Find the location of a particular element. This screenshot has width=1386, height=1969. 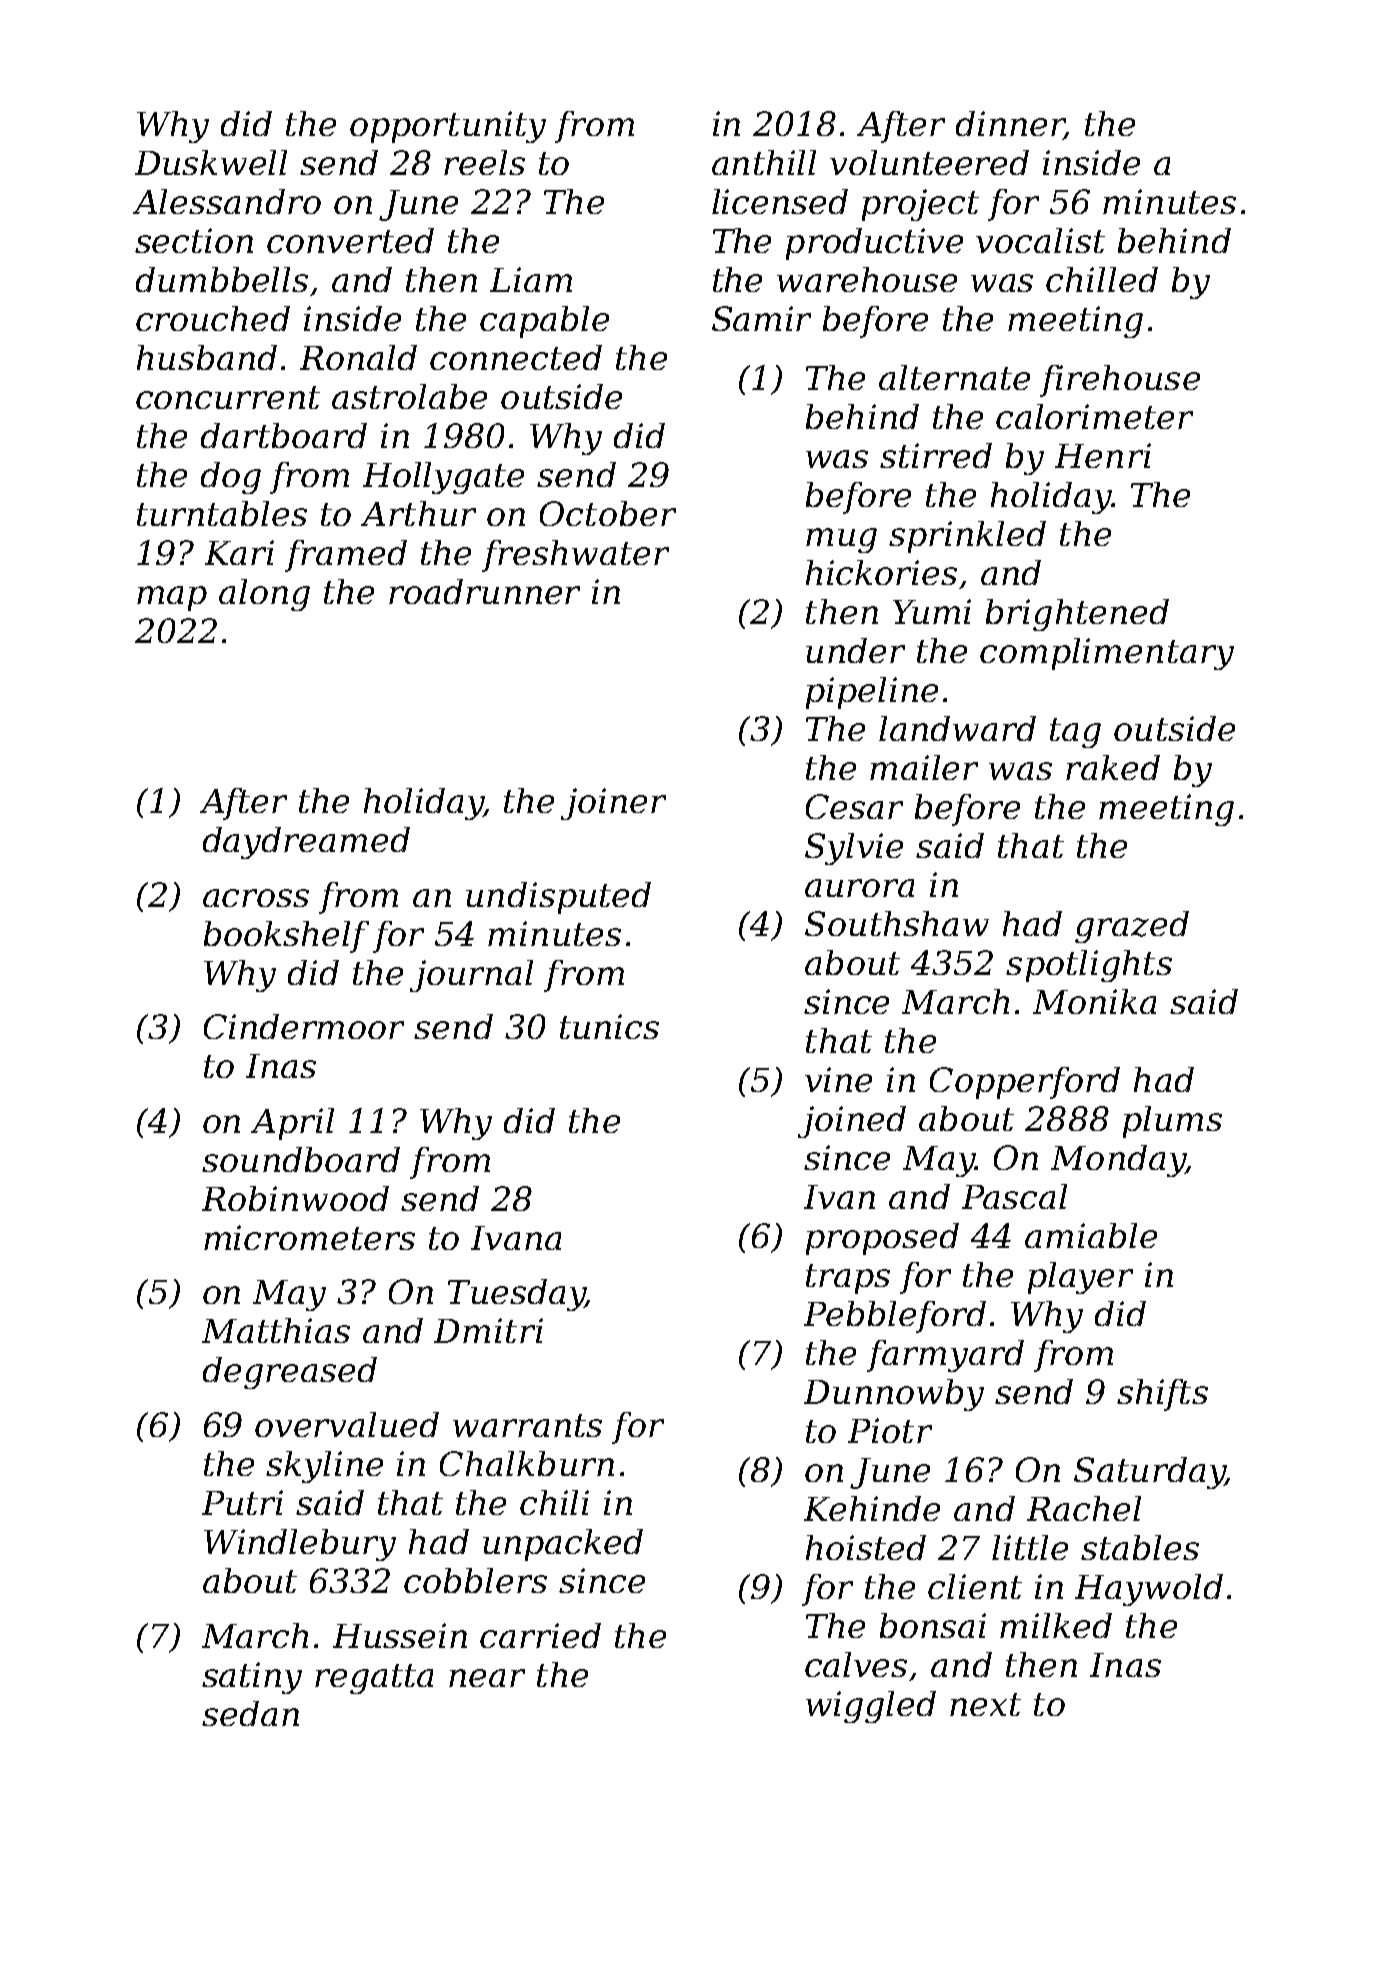

Tuesday is located at coordinates (516, 1295).
